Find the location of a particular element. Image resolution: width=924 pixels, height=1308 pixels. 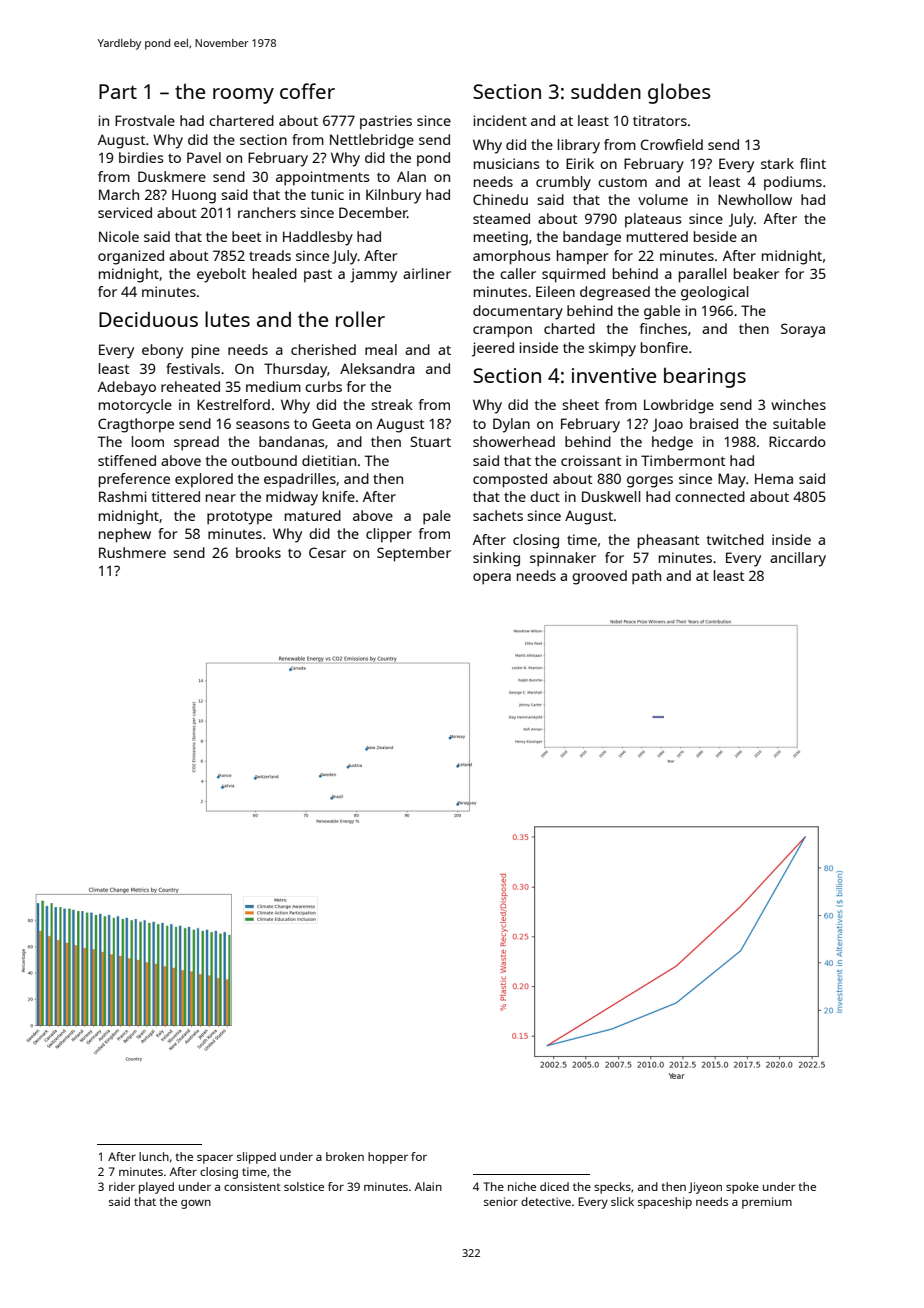

tittered is located at coordinates (176, 496).
